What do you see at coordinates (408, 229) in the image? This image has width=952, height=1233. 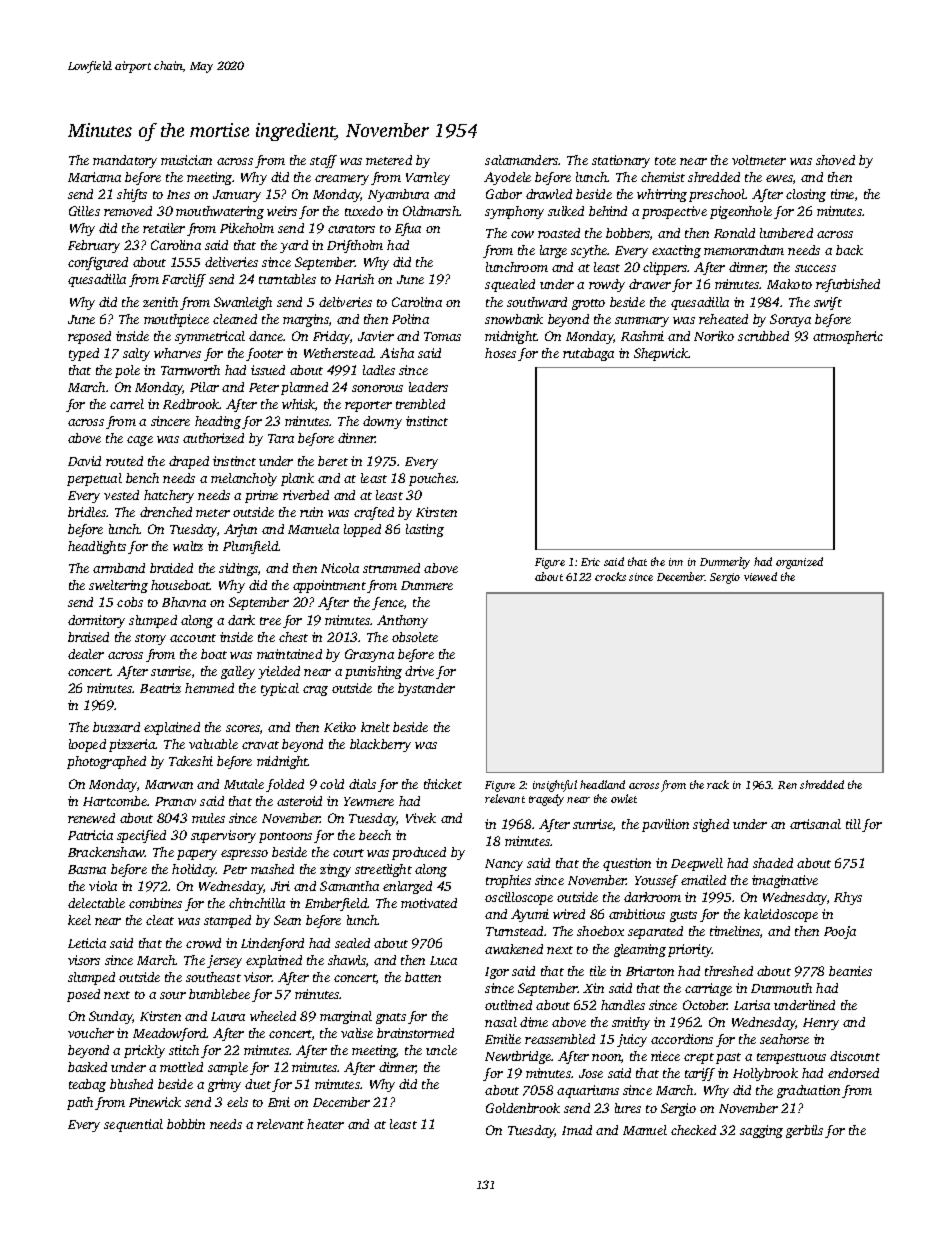 I see `Efua` at bounding box center [408, 229].
